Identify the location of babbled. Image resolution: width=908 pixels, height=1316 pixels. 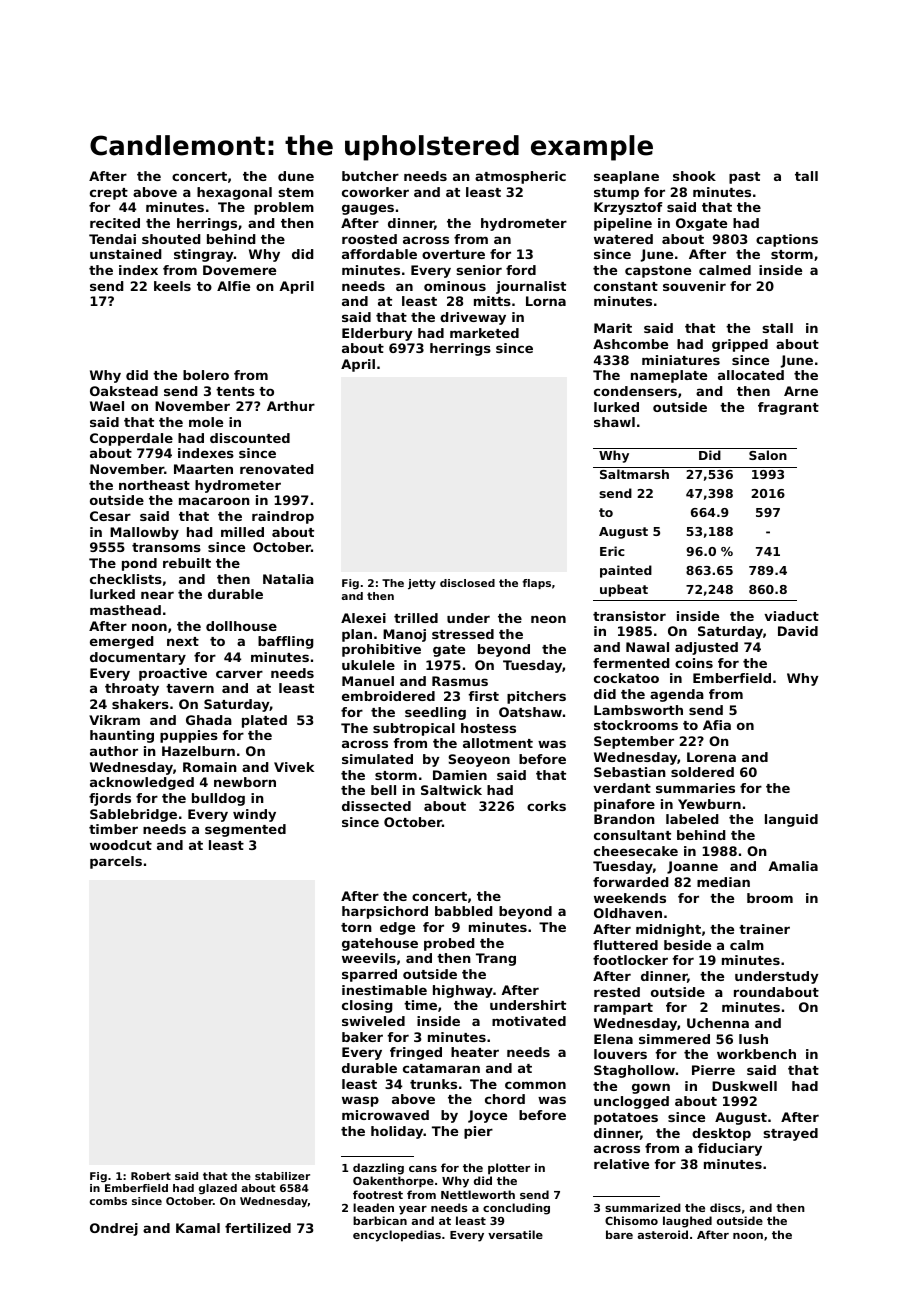
(464, 911).
